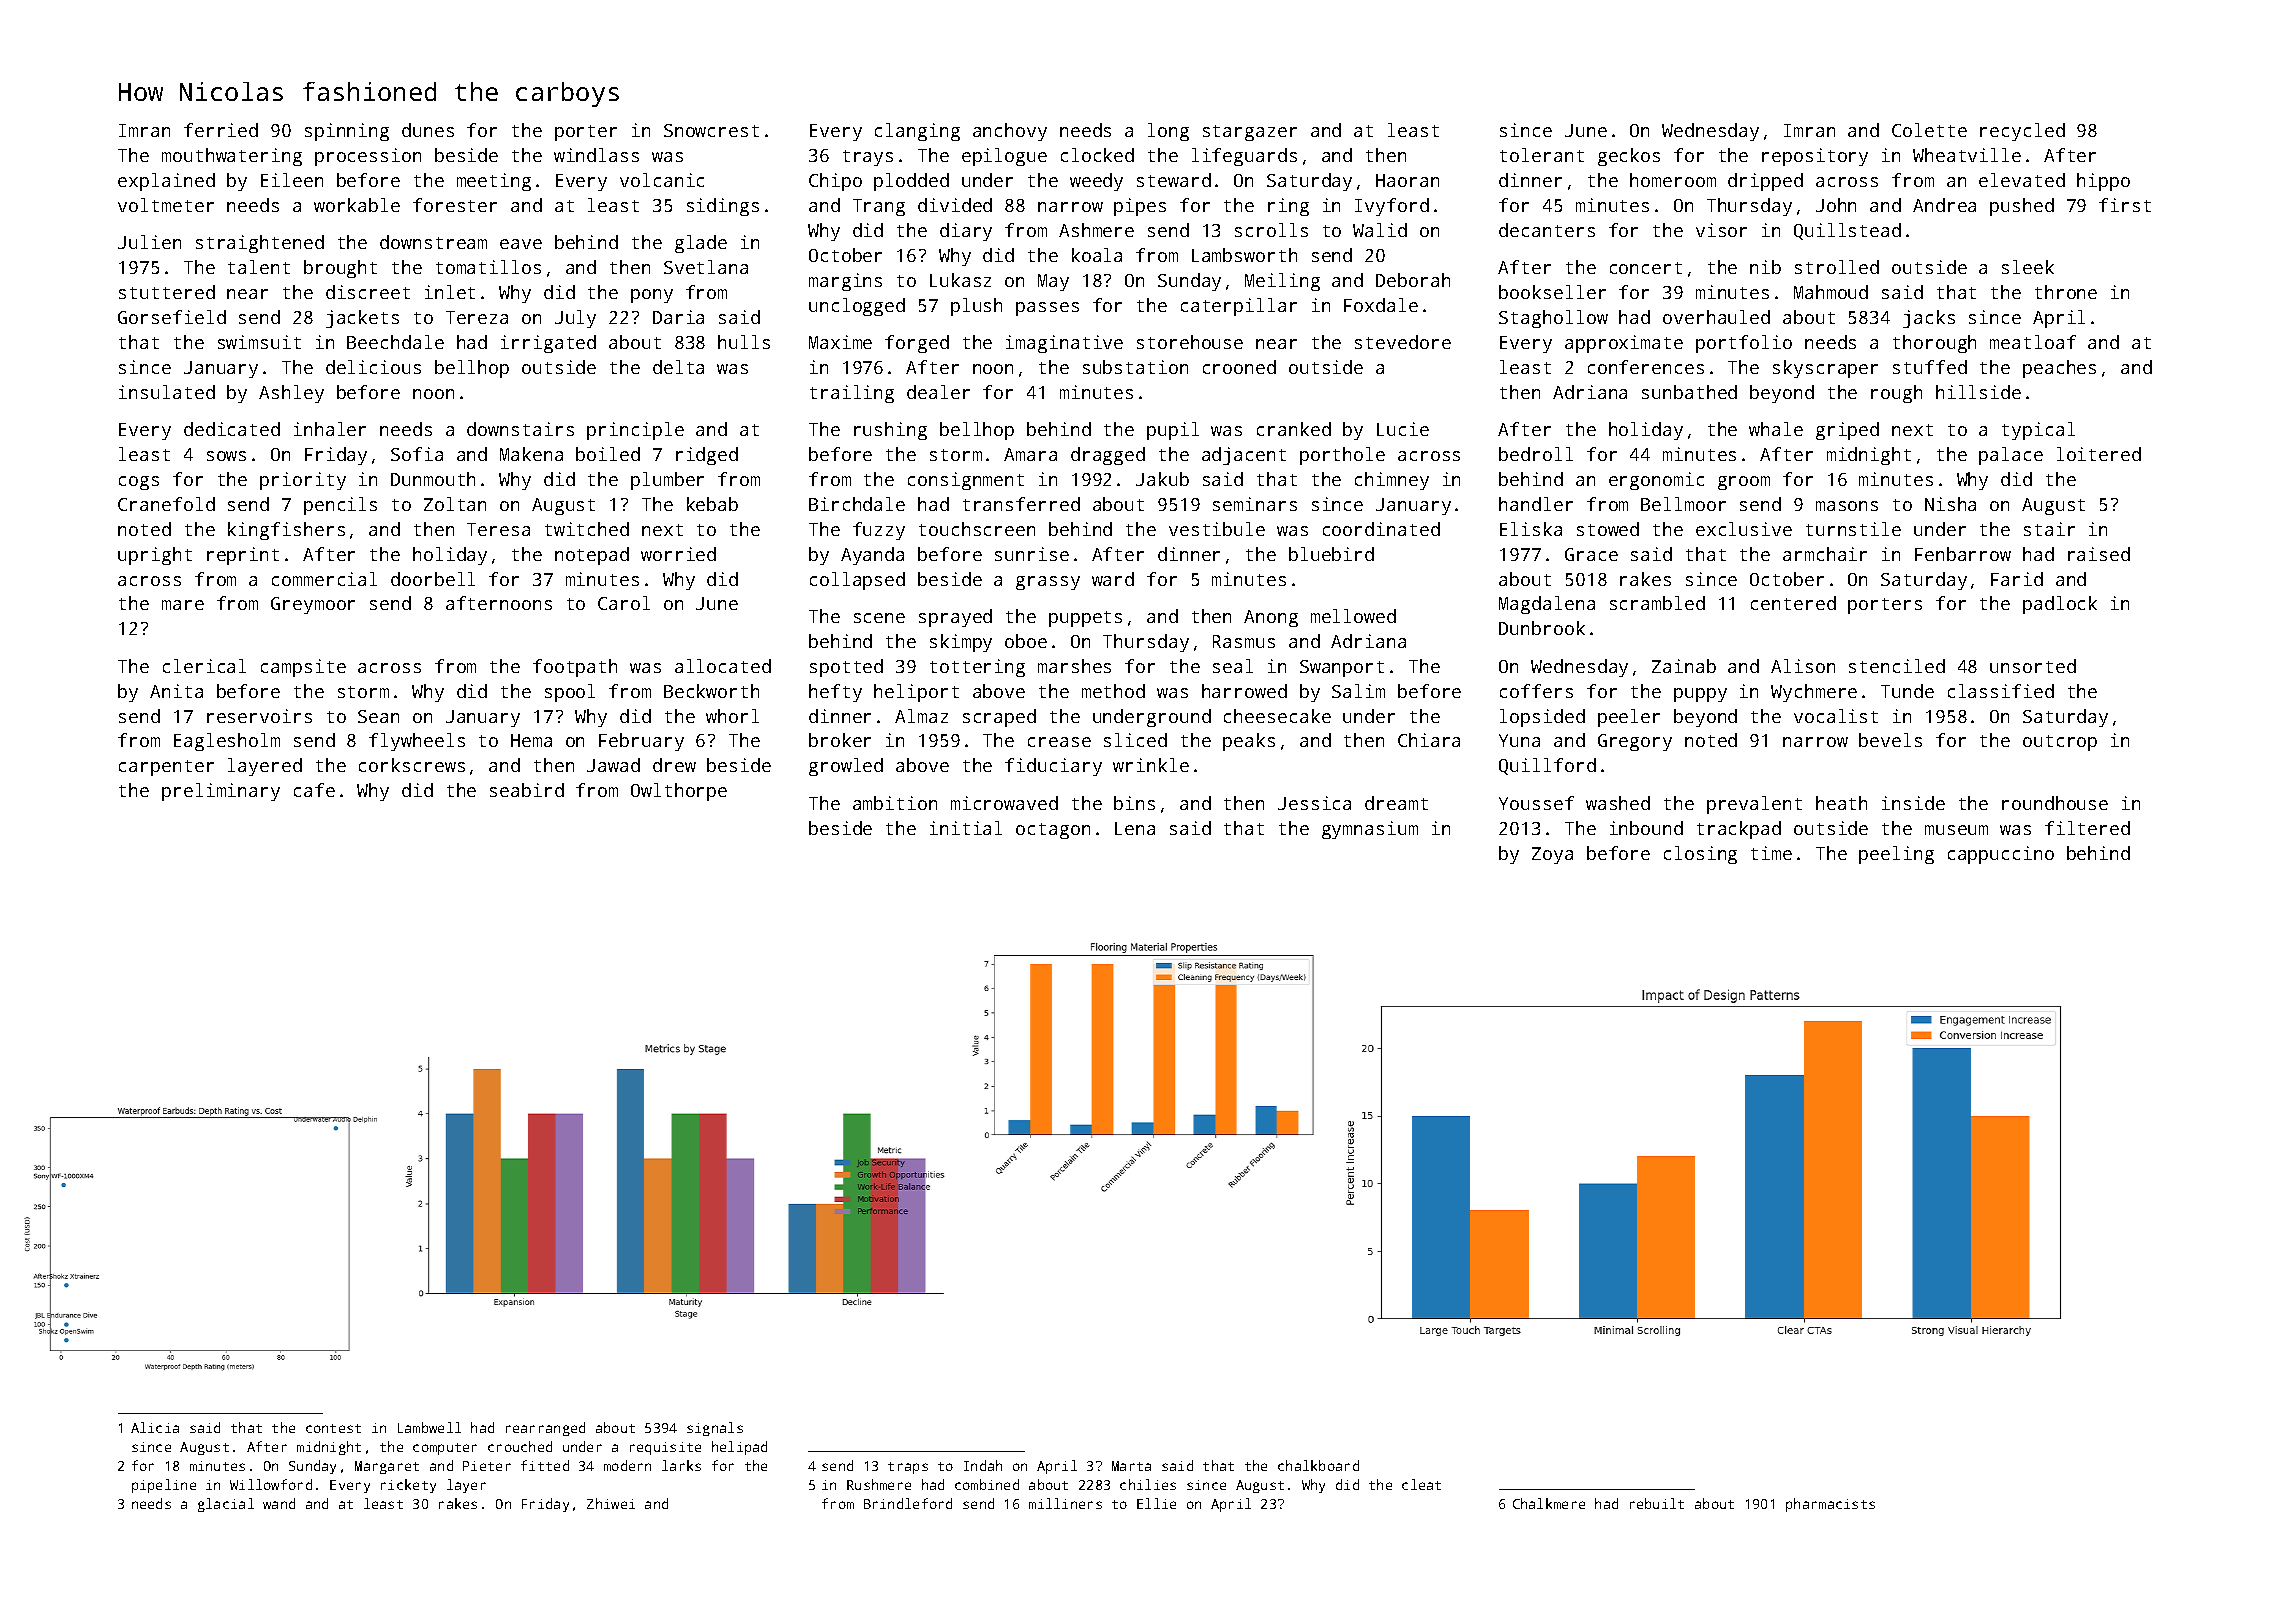 Image resolution: width=2278 pixels, height=1611 pixels. What do you see at coordinates (917, 132) in the screenshot?
I see `clanging` at bounding box center [917, 132].
